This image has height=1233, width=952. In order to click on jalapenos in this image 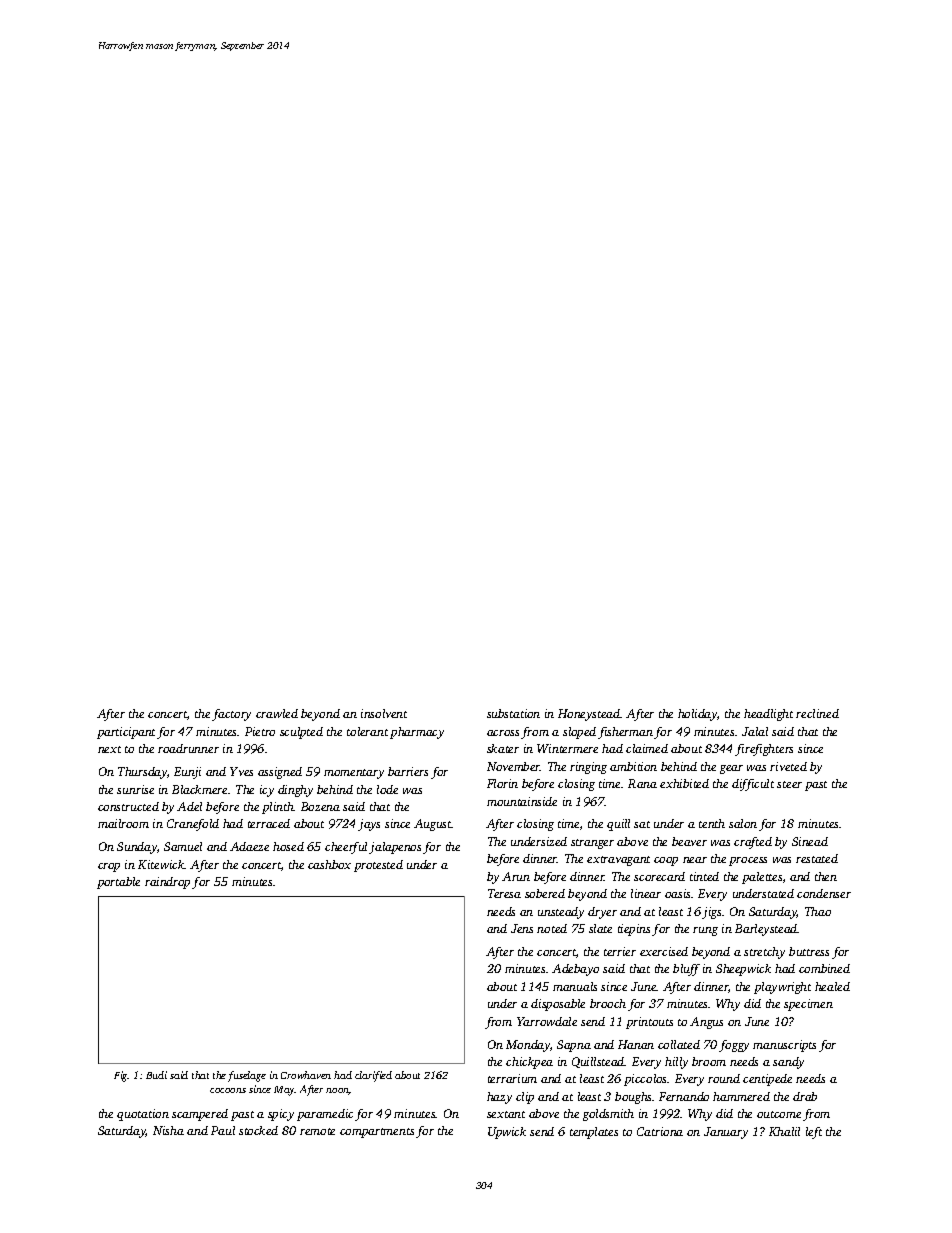, I will do `click(395, 848)`.
